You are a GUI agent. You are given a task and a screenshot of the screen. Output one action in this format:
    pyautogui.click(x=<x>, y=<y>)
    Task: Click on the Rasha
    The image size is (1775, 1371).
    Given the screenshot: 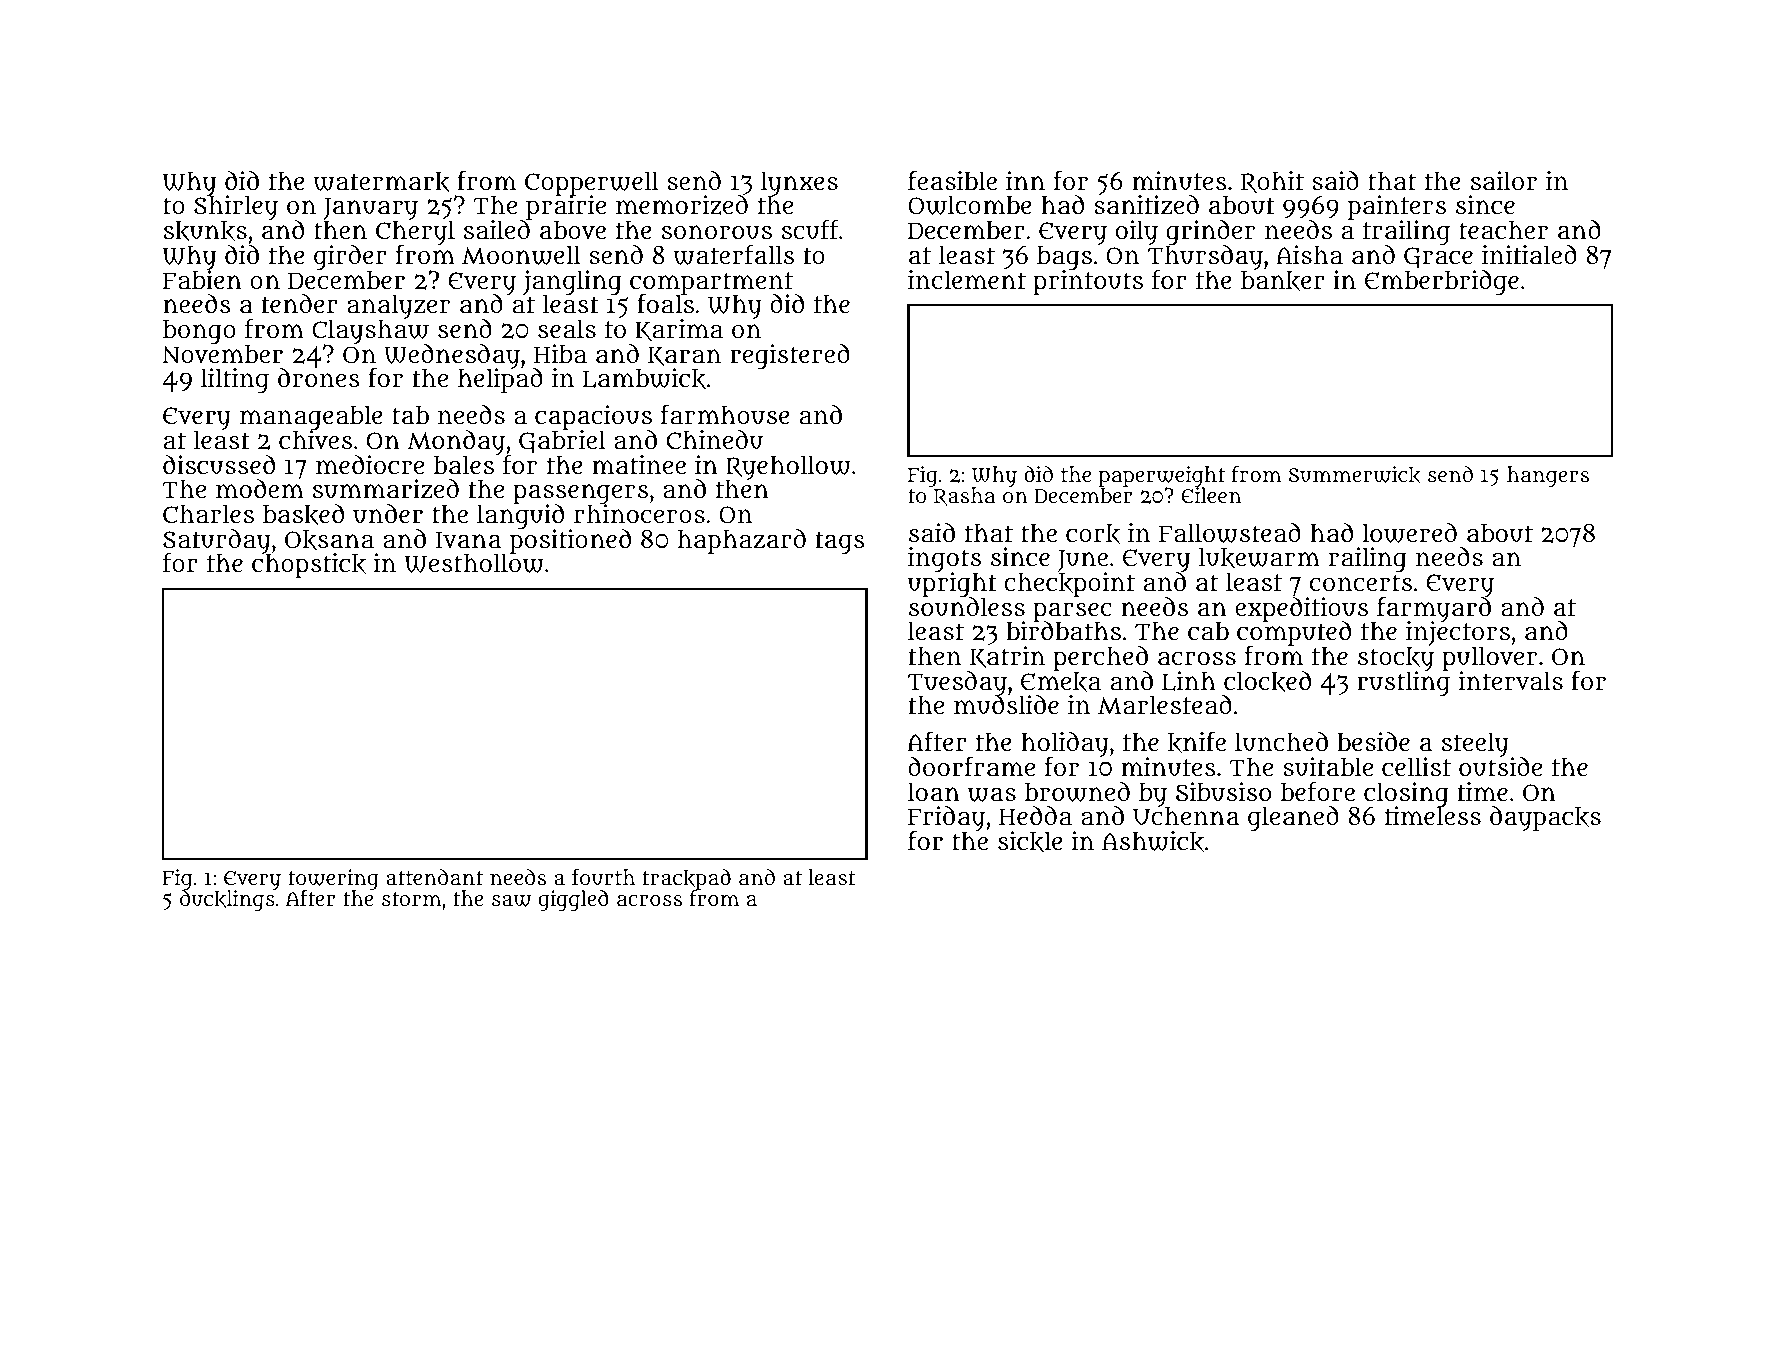 What is the action you would take?
    pyautogui.click(x=964, y=497)
